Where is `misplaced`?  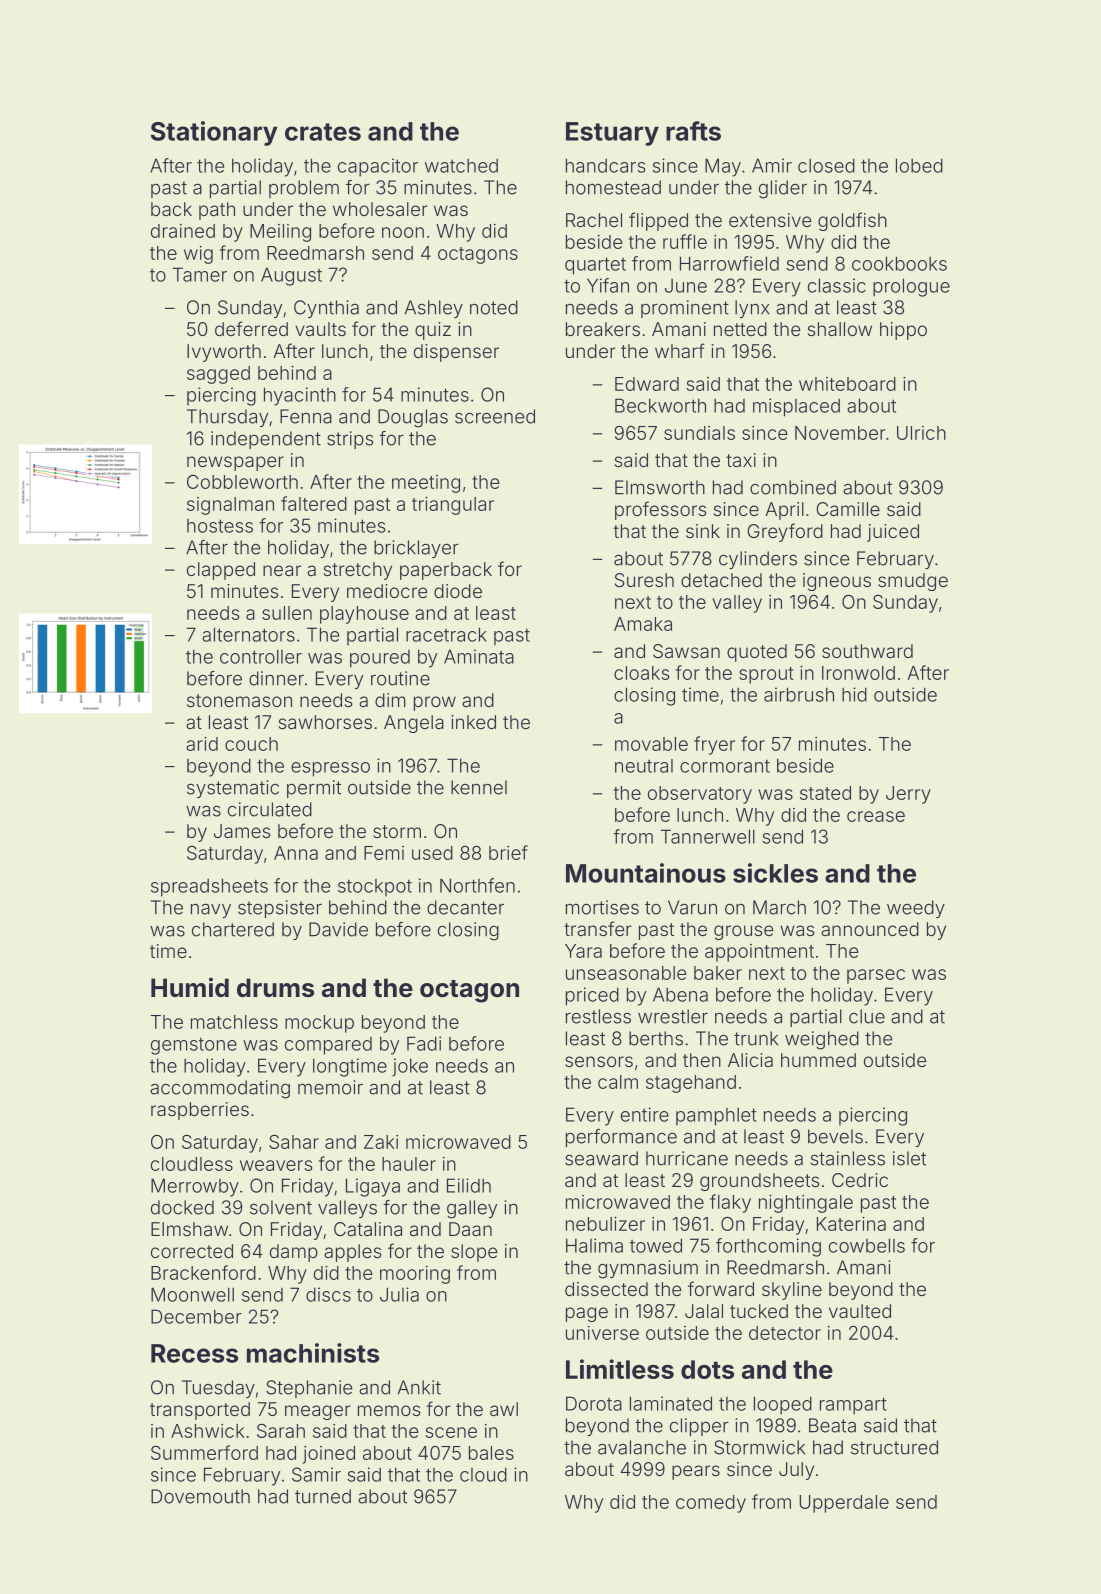 misplaced is located at coordinates (796, 407).
